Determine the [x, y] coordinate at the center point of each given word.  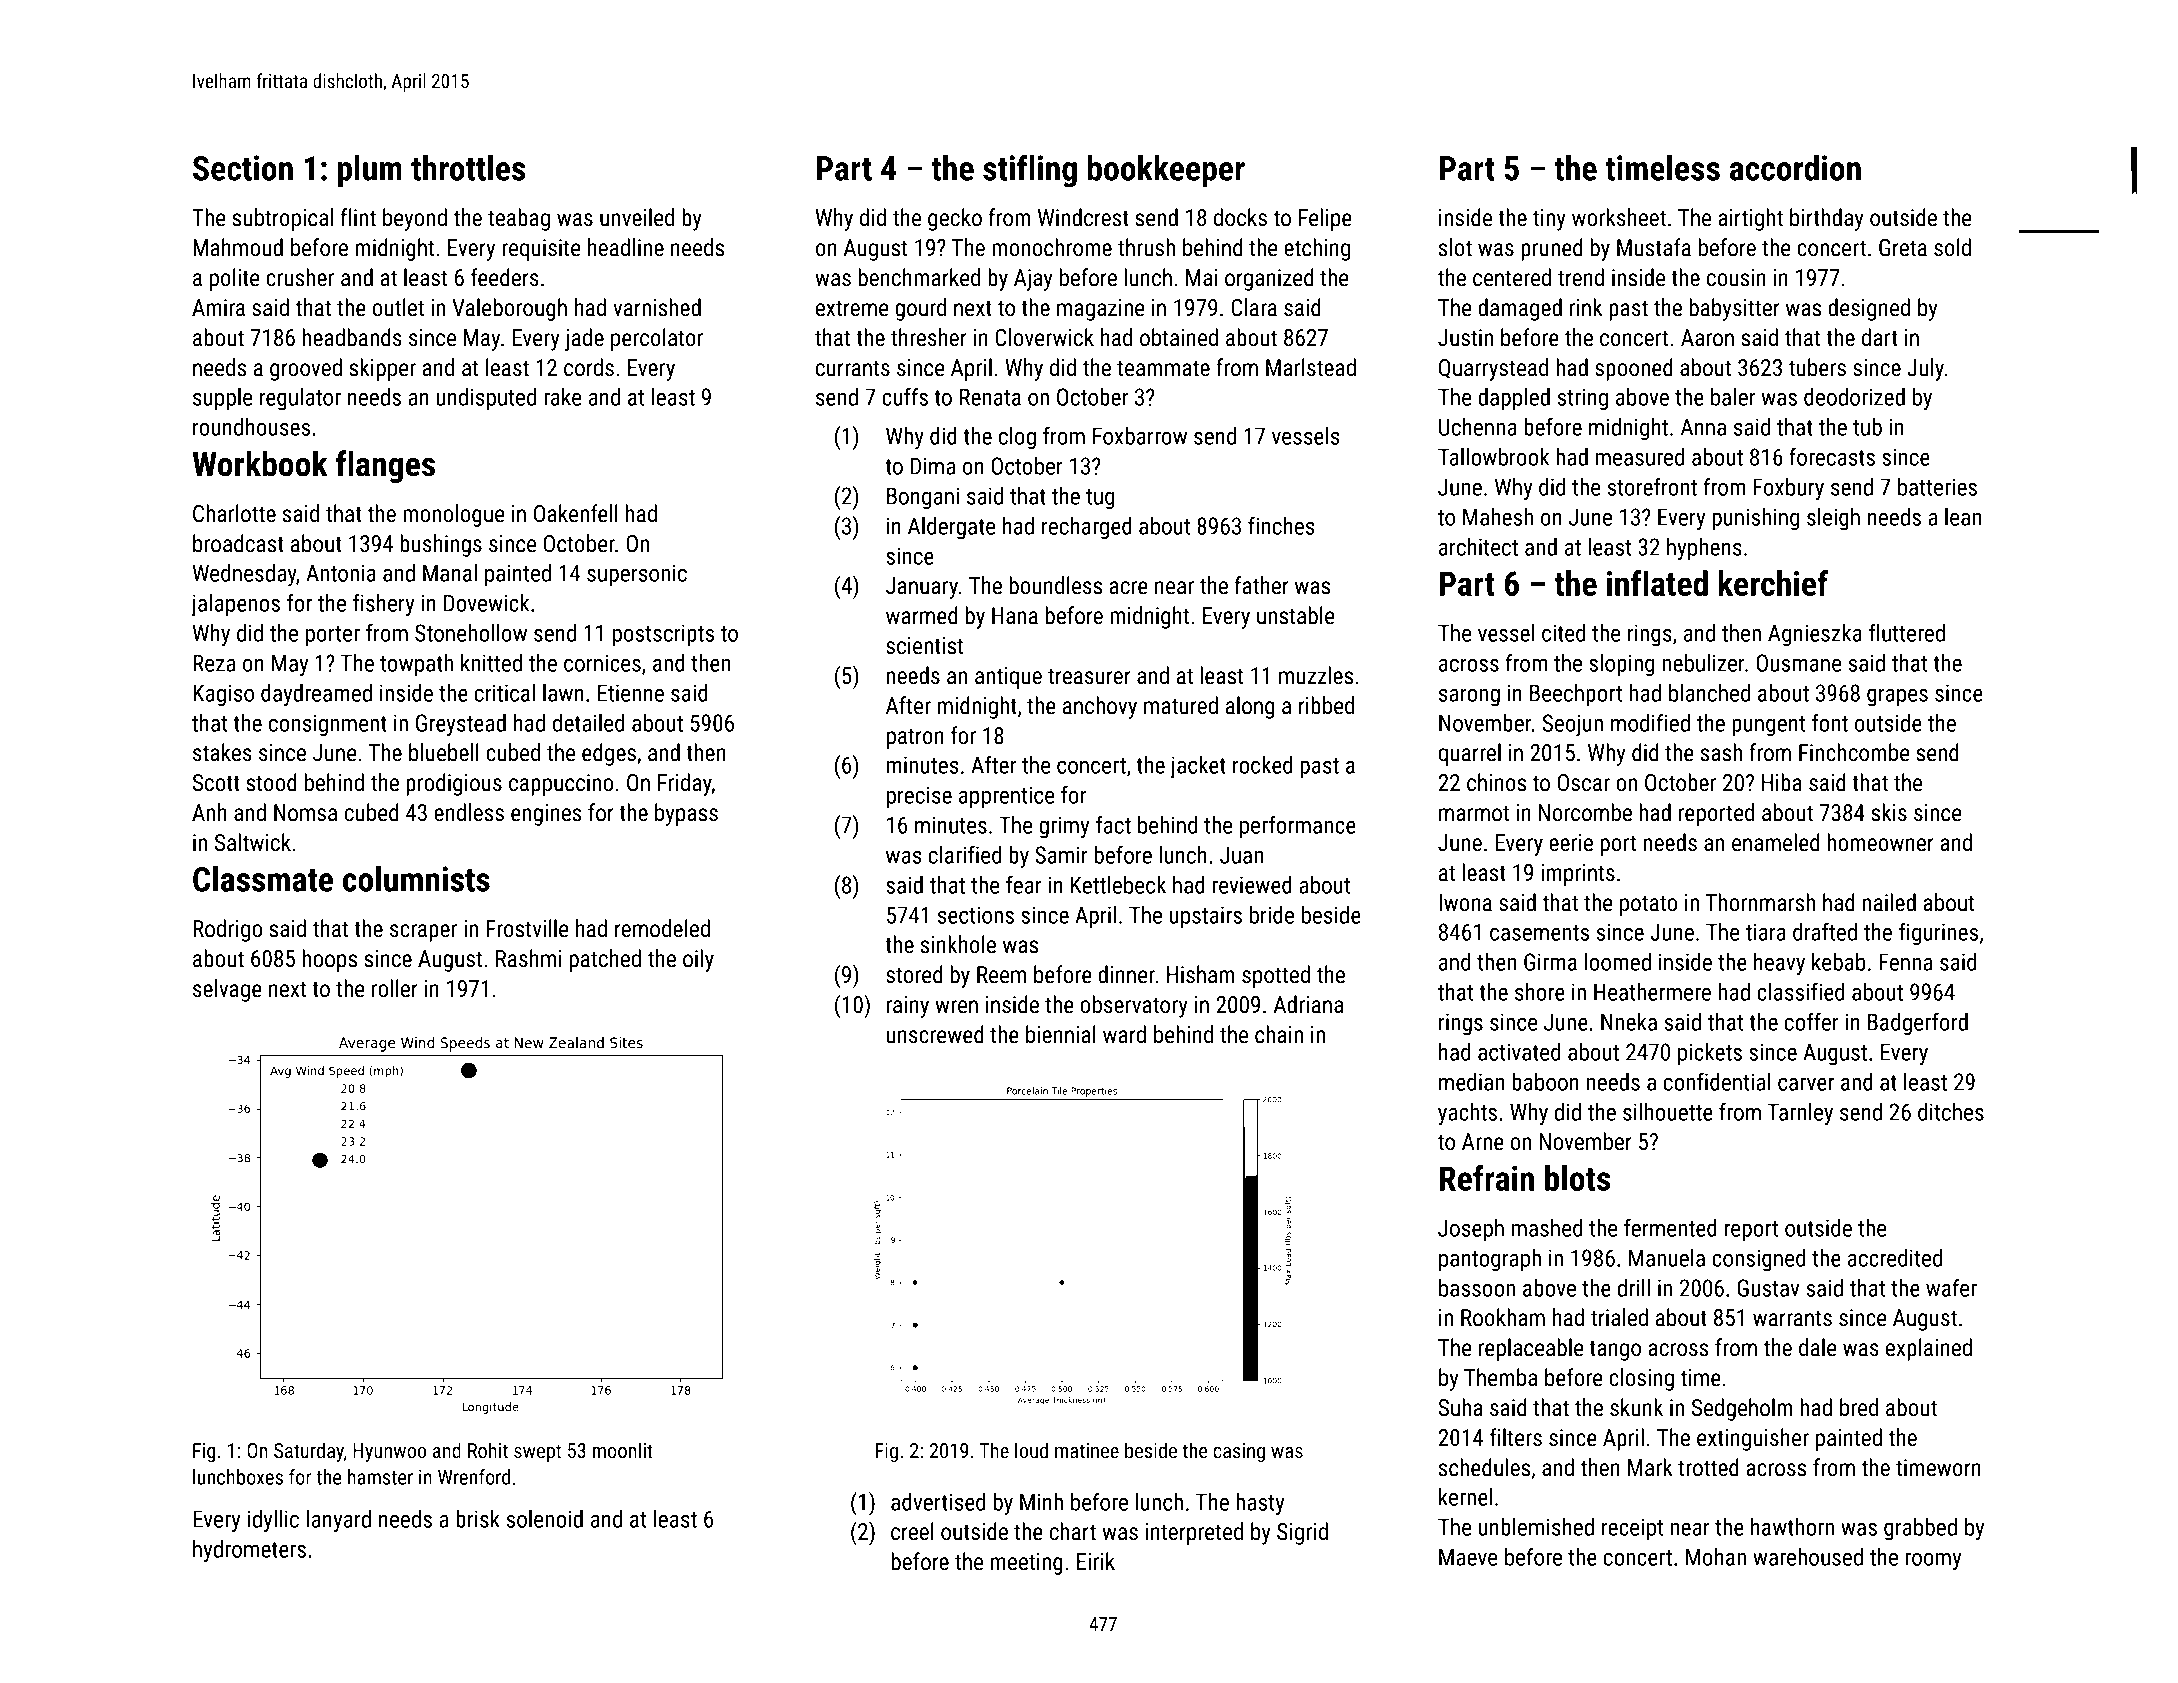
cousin [1736, 278]
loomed [1618, 962]
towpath [416, 665]
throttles [468, 168]
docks [1240, 217]
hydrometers [249, 1551]
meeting [1027, 1564]
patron [915, 738]
